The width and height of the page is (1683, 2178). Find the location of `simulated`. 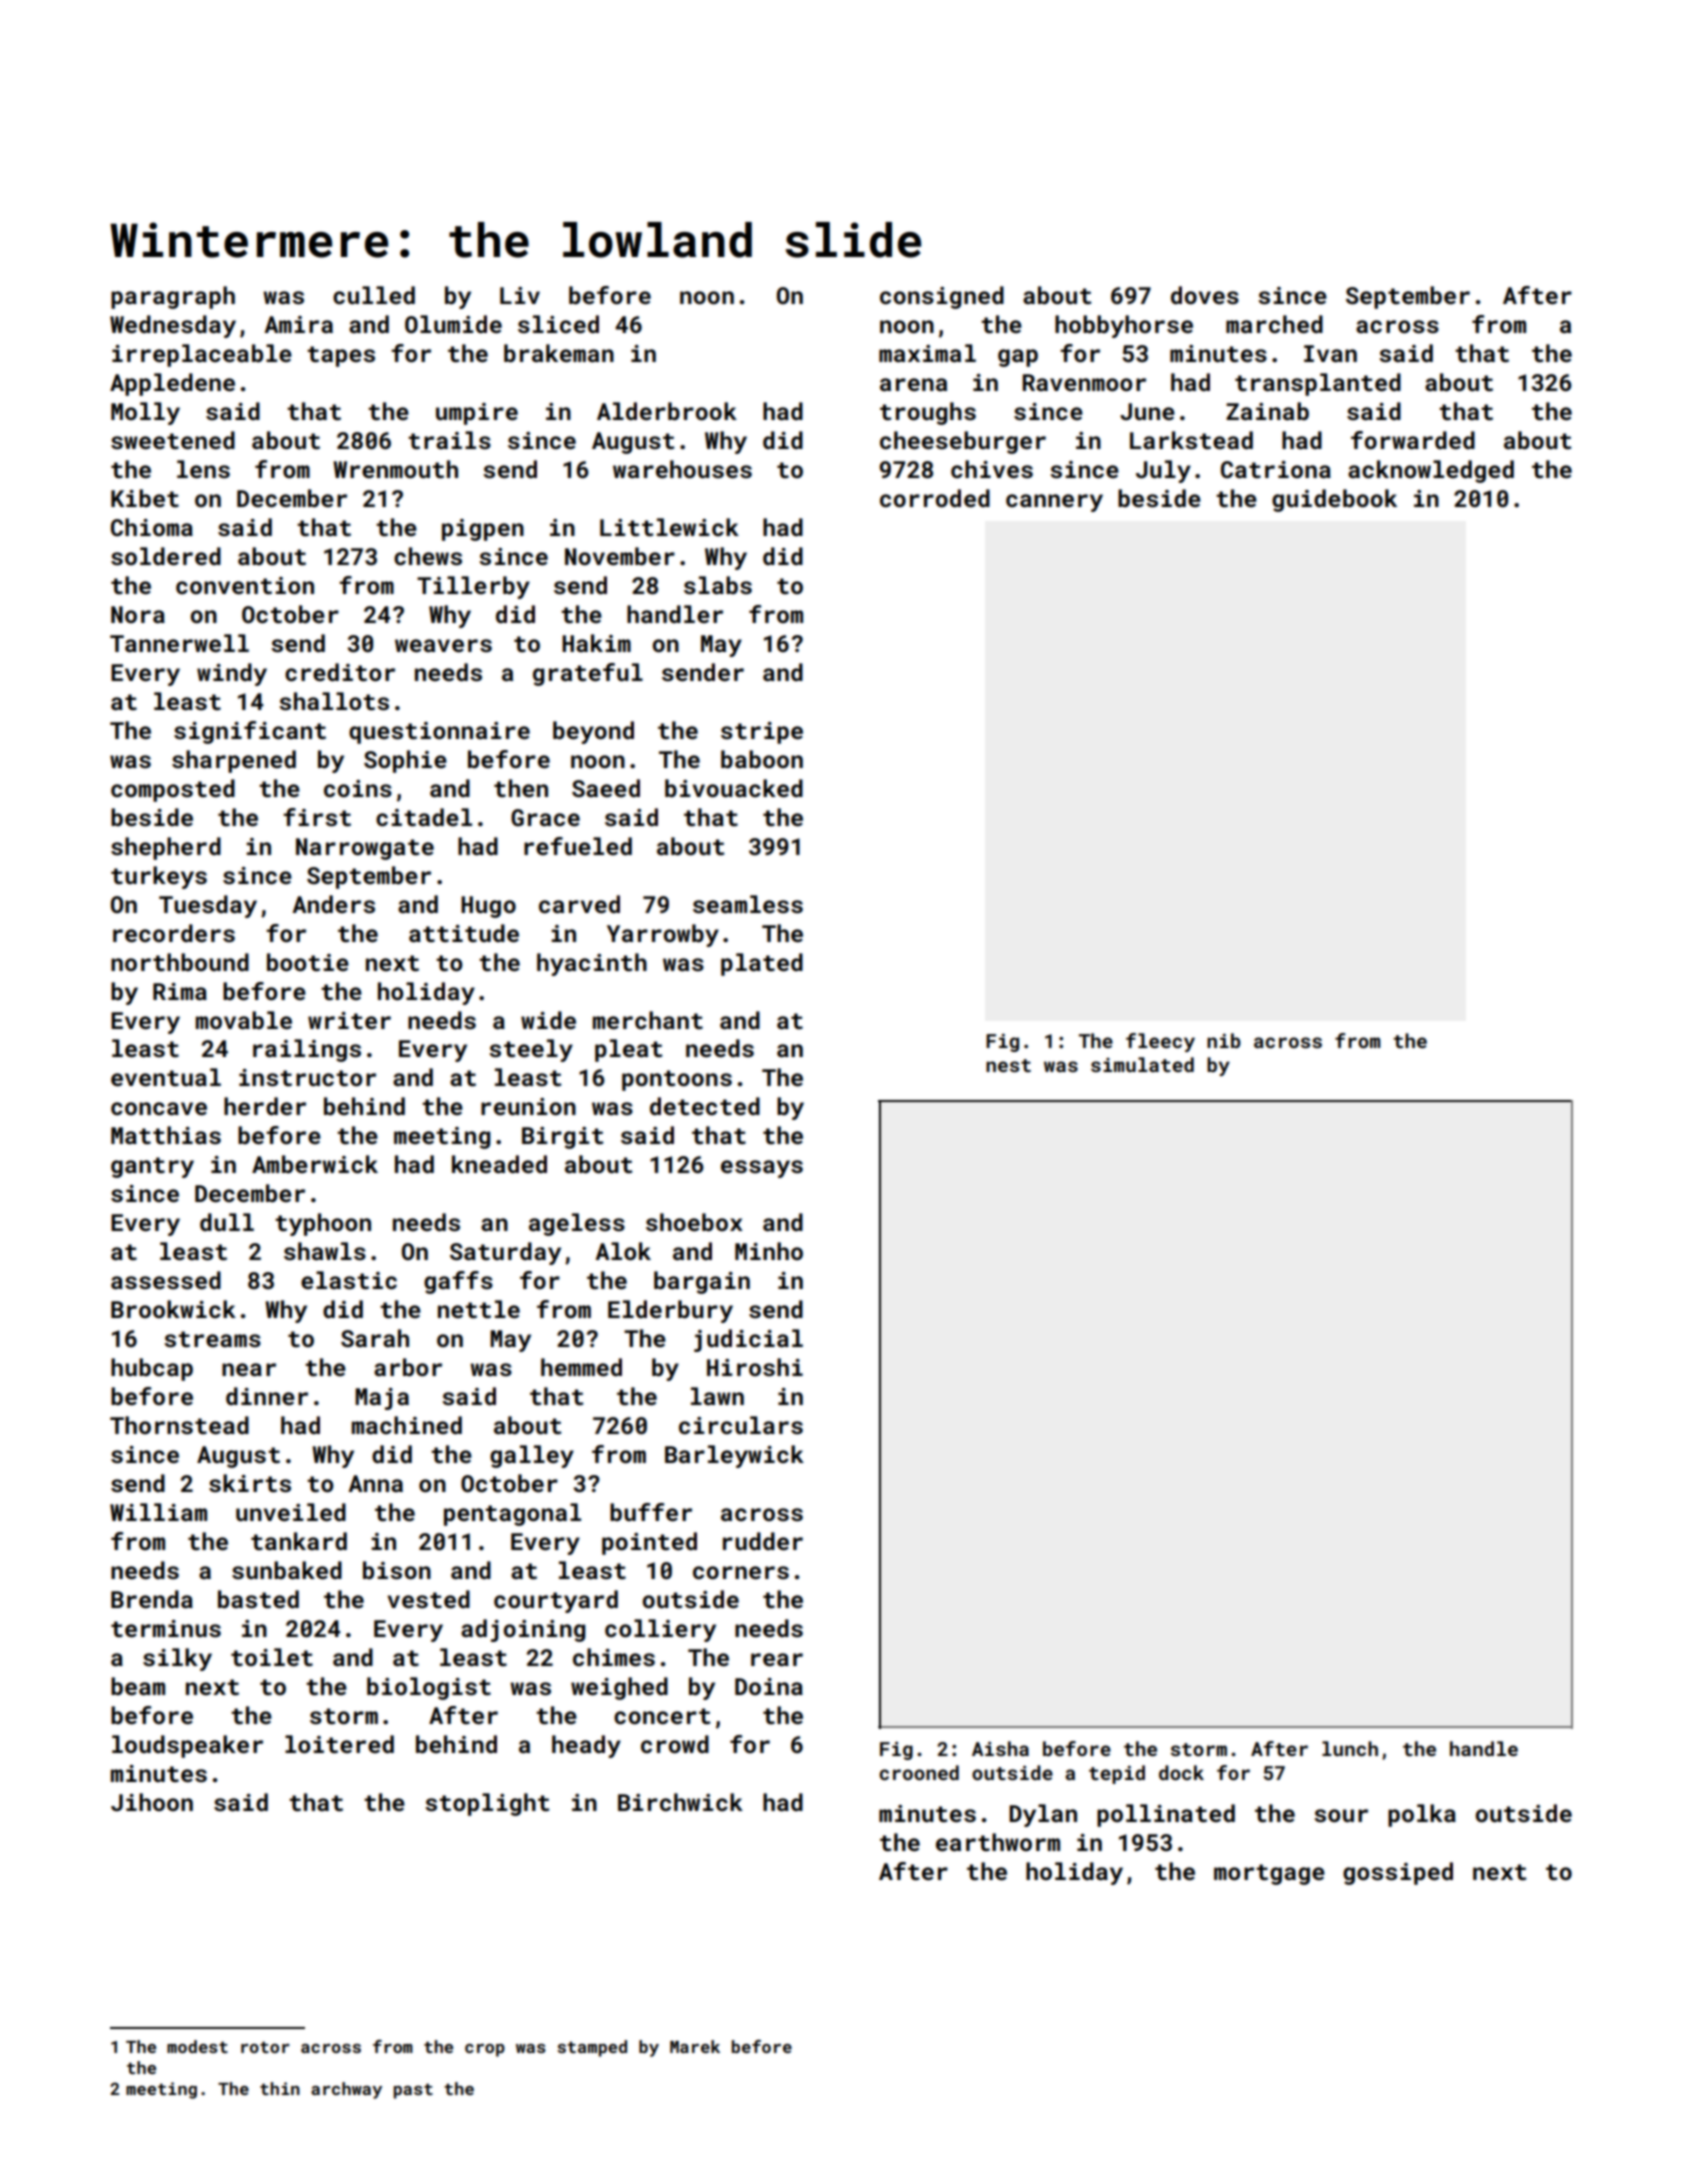

simulated is located at coordinates (1142, 1064).
